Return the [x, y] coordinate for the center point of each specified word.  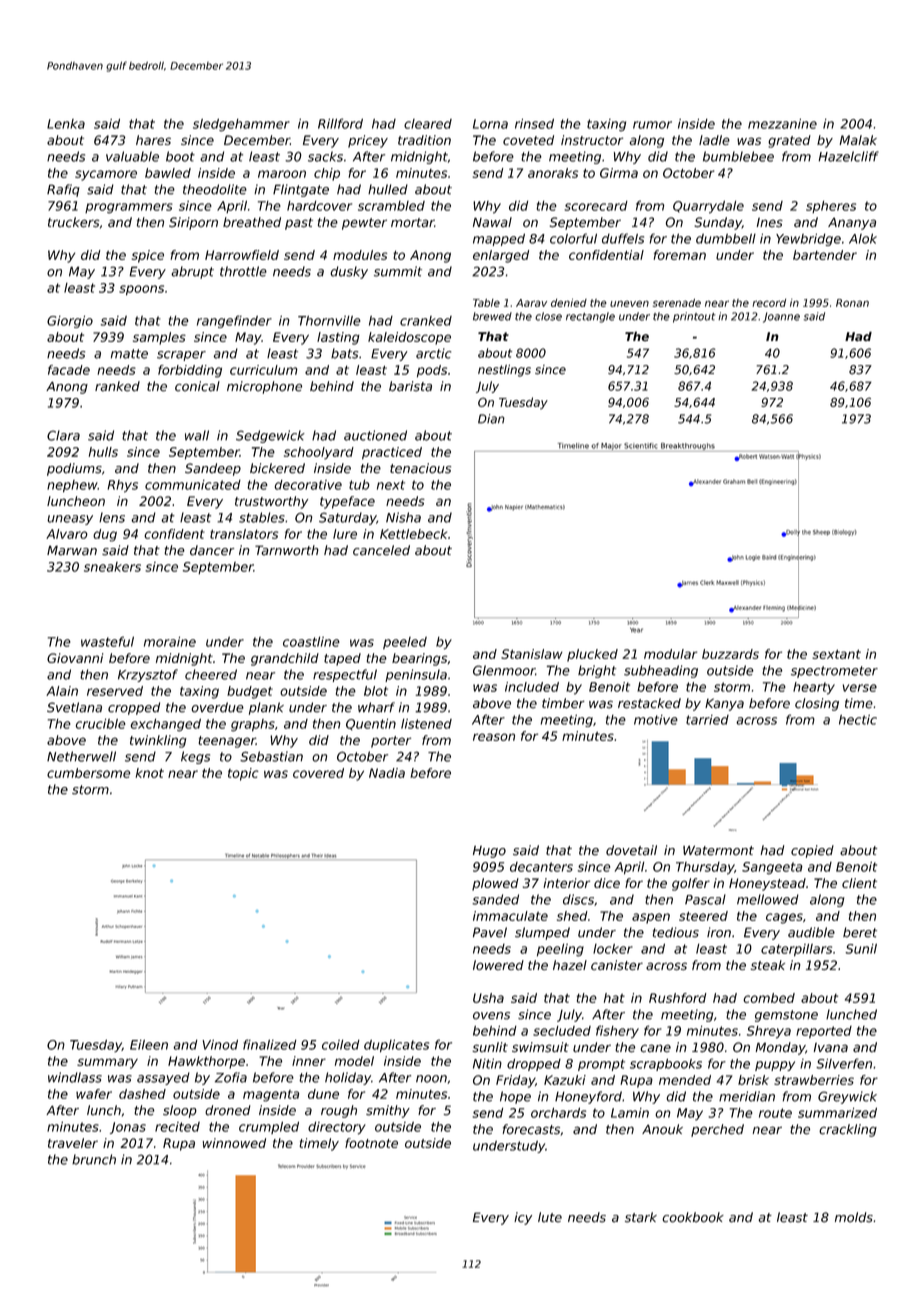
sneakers [112, 567]
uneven [629, 304]
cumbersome [88, 773]
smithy [388, 1111]
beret [860, 932]
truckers [73, 222]
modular [670, 654]
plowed [495, 884]
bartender [825, 255]
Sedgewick [270, 436]
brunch [94, 1159]
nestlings [504, 371]
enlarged [501, 256]
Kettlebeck [413, 534]
